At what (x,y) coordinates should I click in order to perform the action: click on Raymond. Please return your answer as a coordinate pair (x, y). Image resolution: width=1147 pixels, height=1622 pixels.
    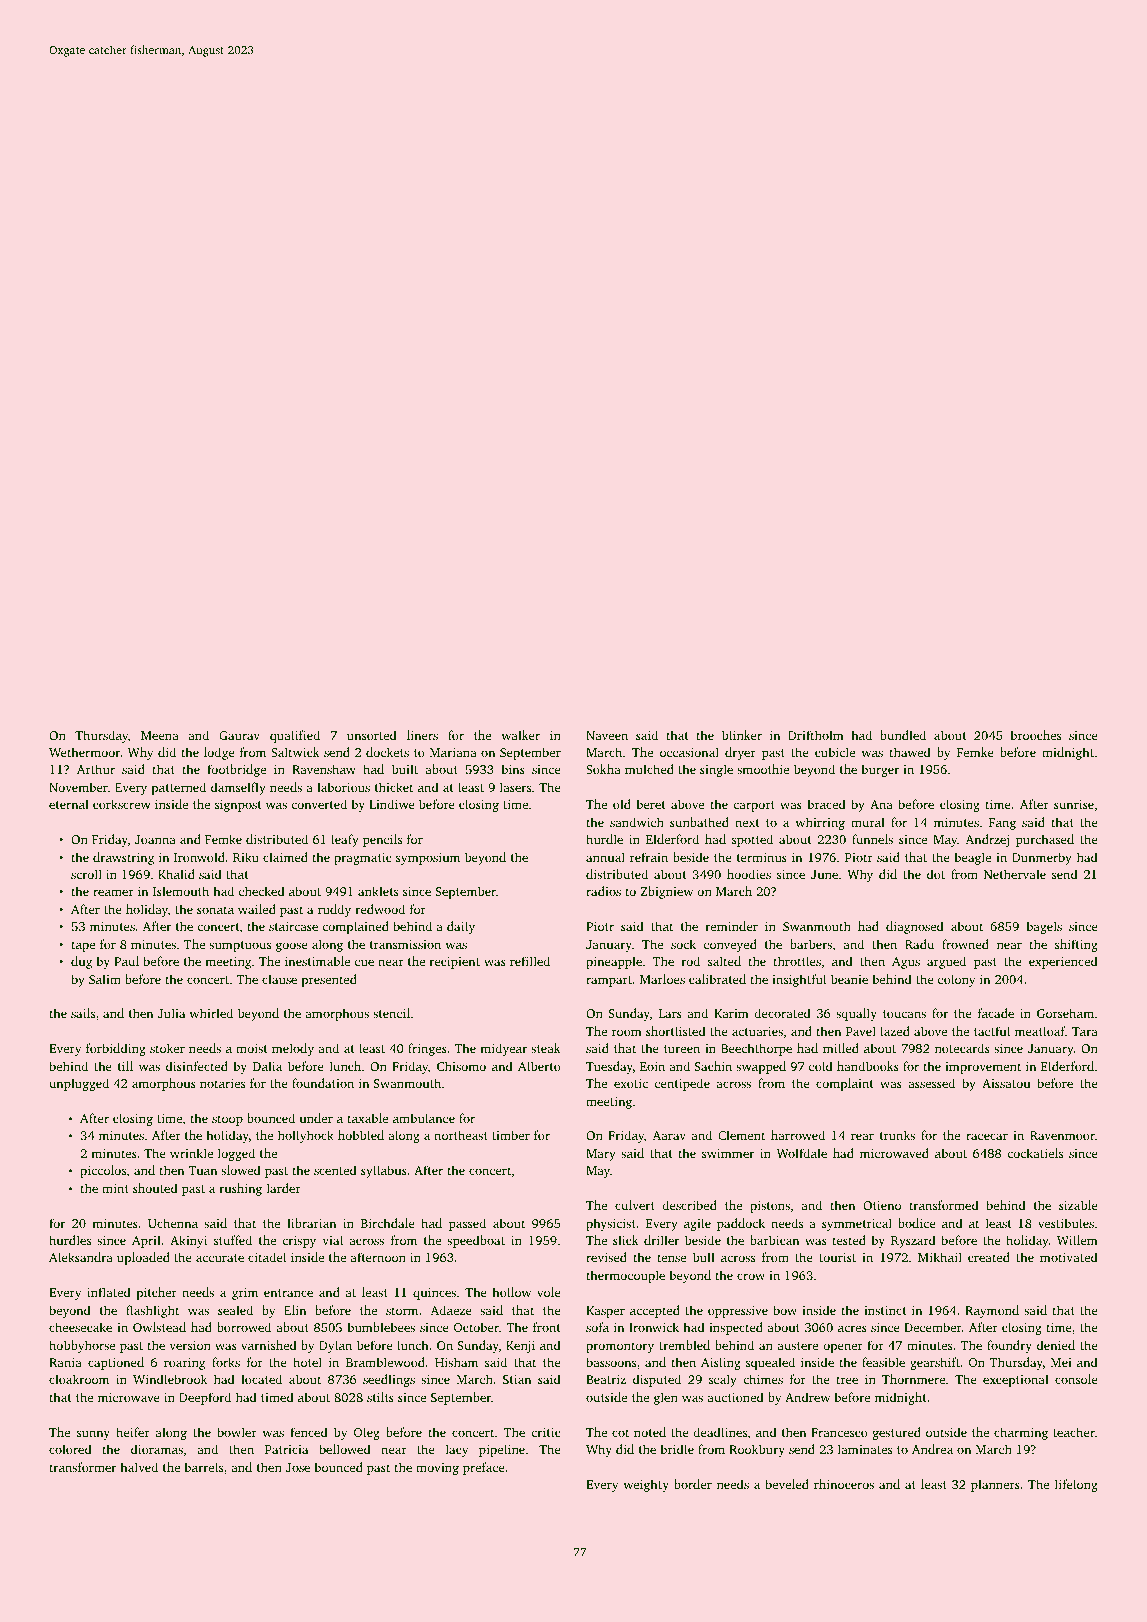
    Looking at the image, I should click on (992, 1311).
